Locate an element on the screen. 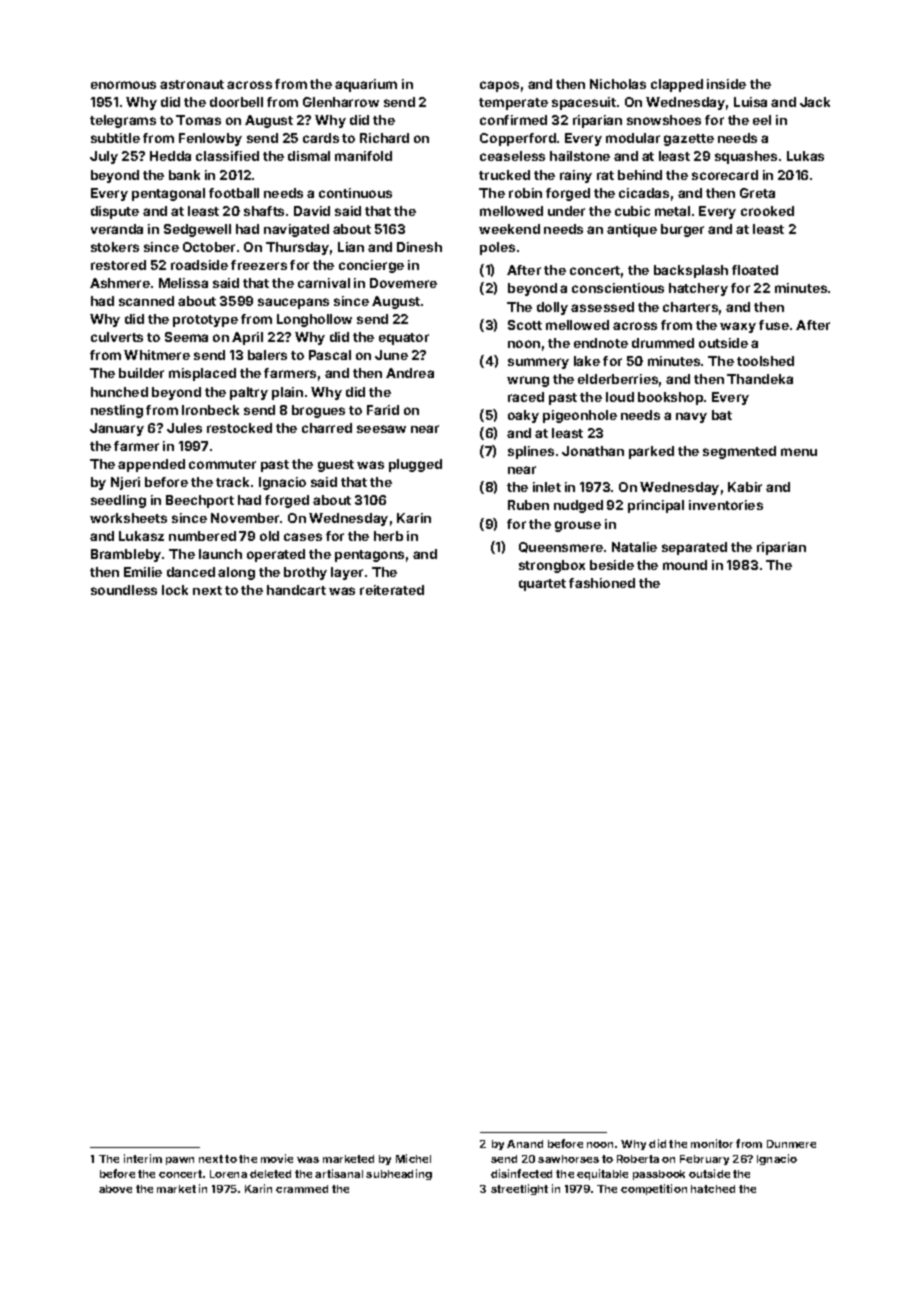  backsplash is located at coordinates (691, 271).
